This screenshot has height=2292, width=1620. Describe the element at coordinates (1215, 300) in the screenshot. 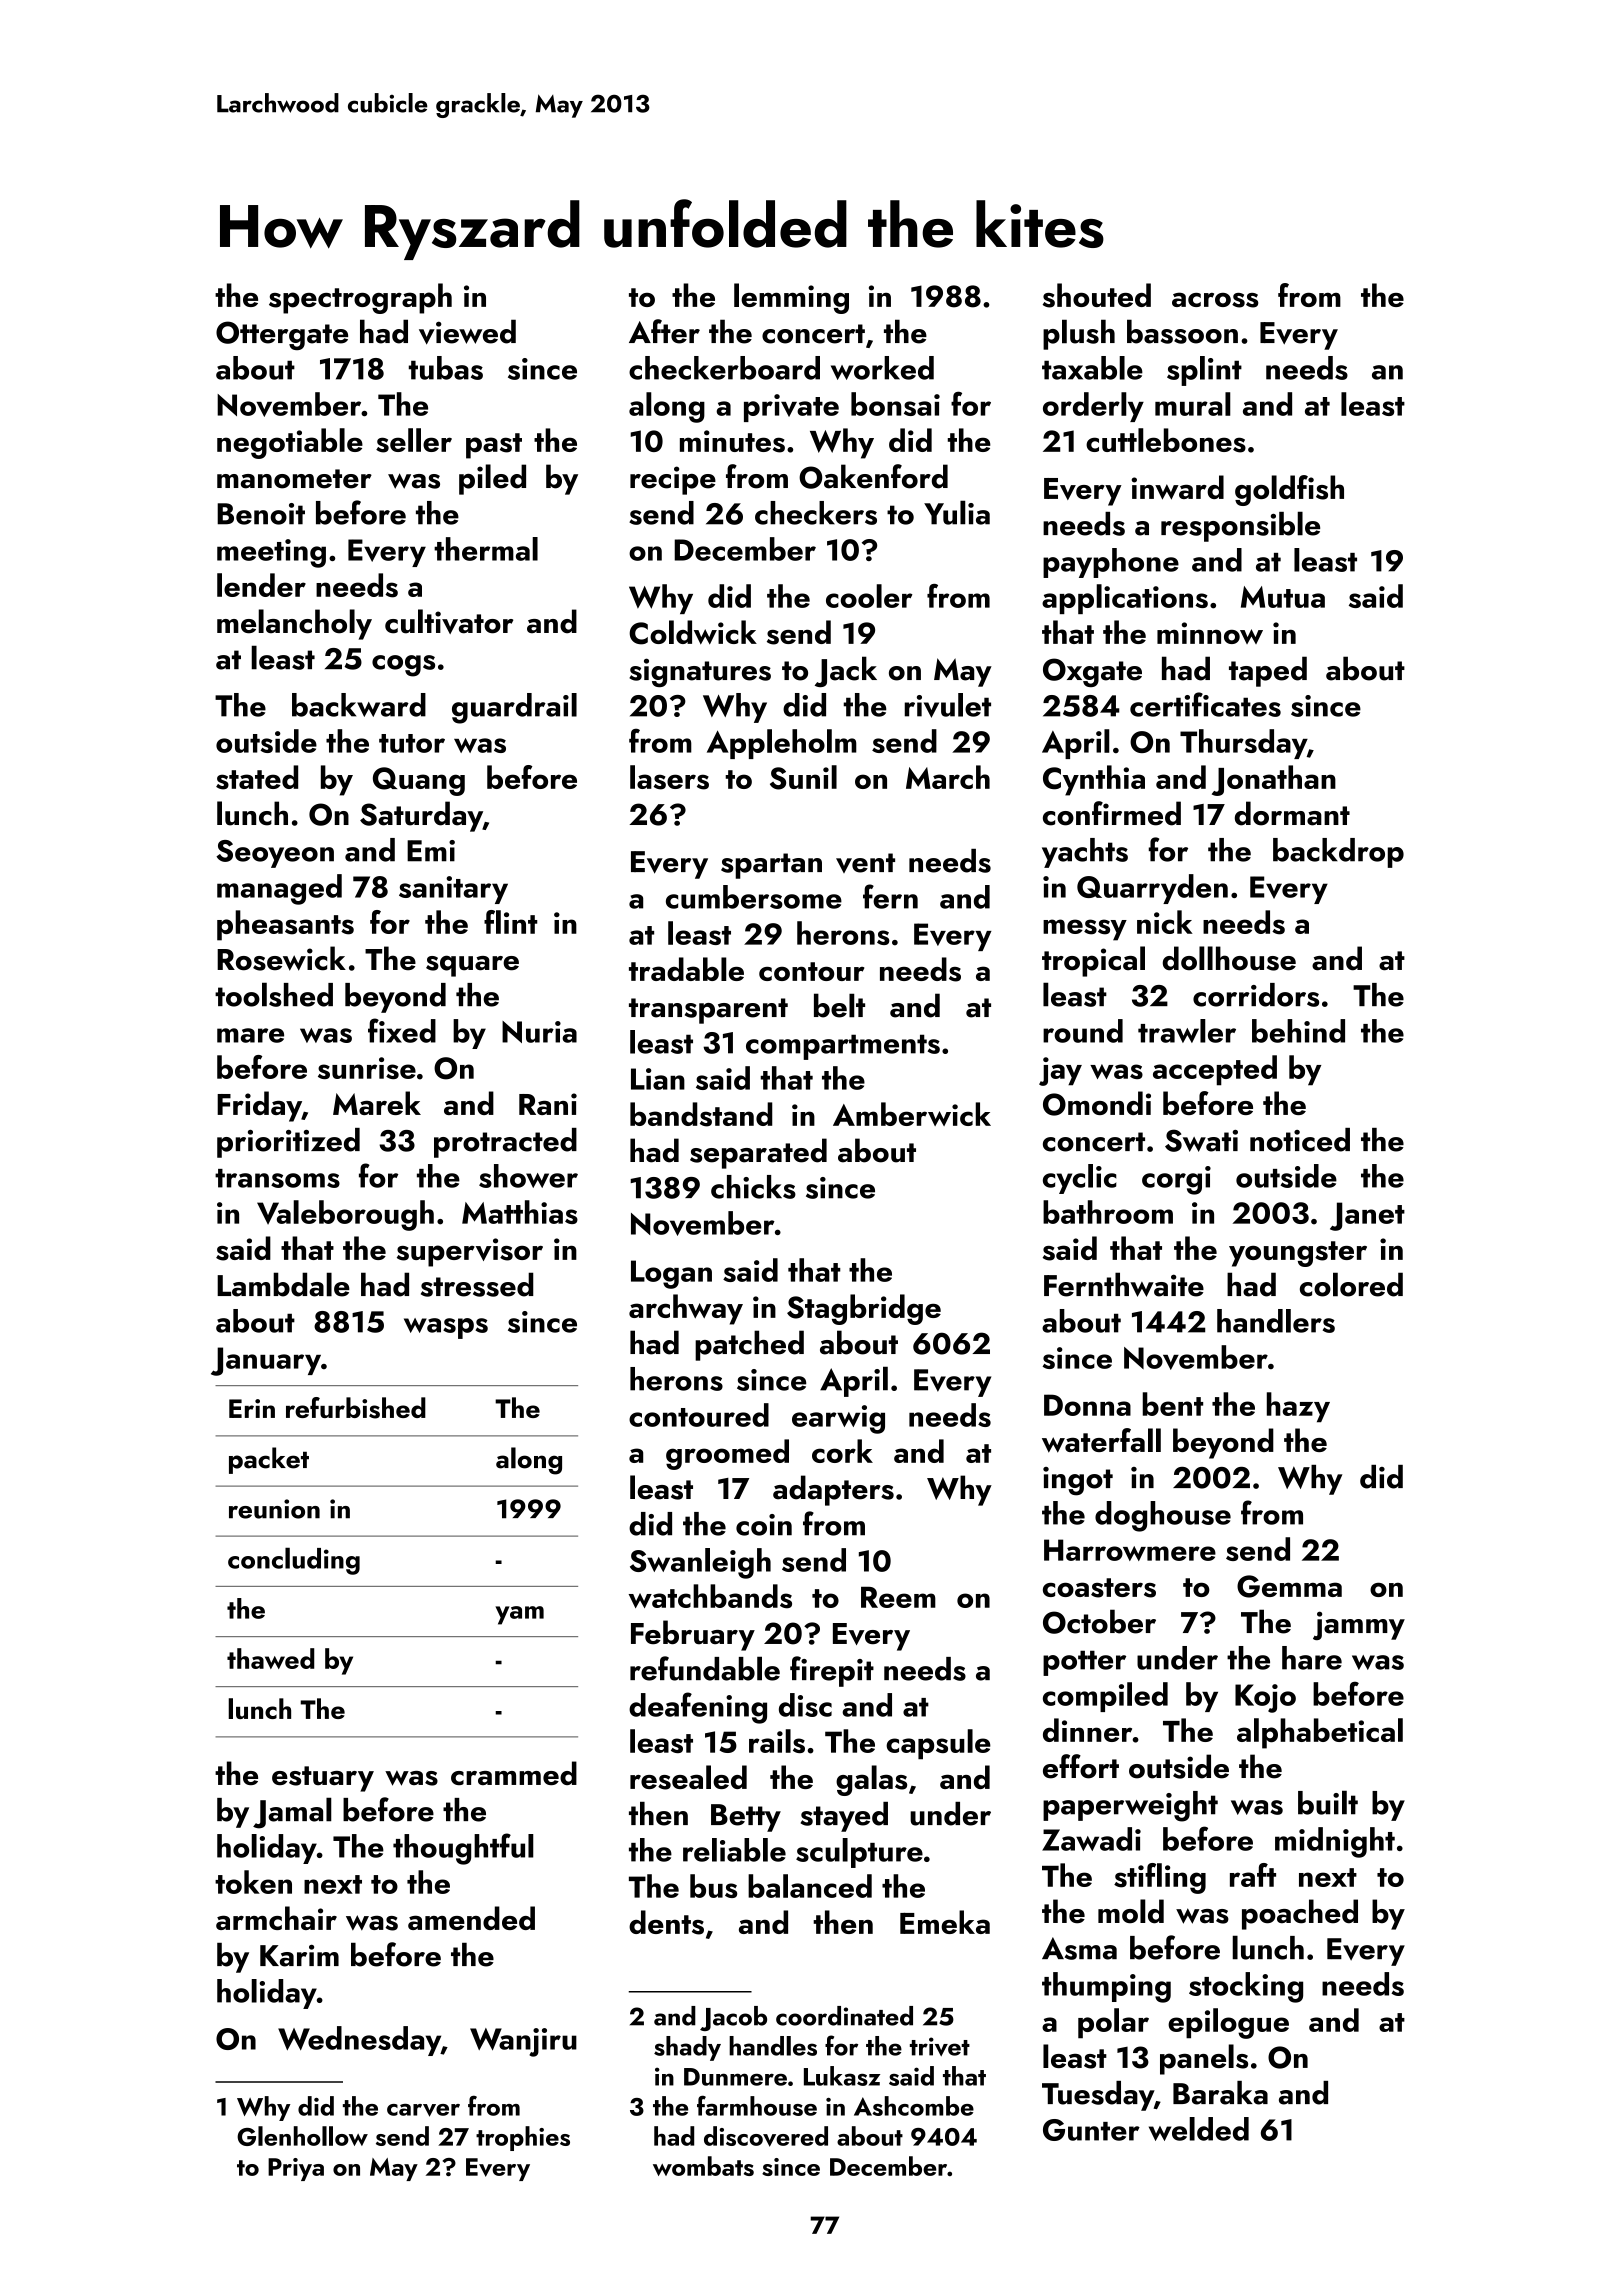

I see `across` at that location.
